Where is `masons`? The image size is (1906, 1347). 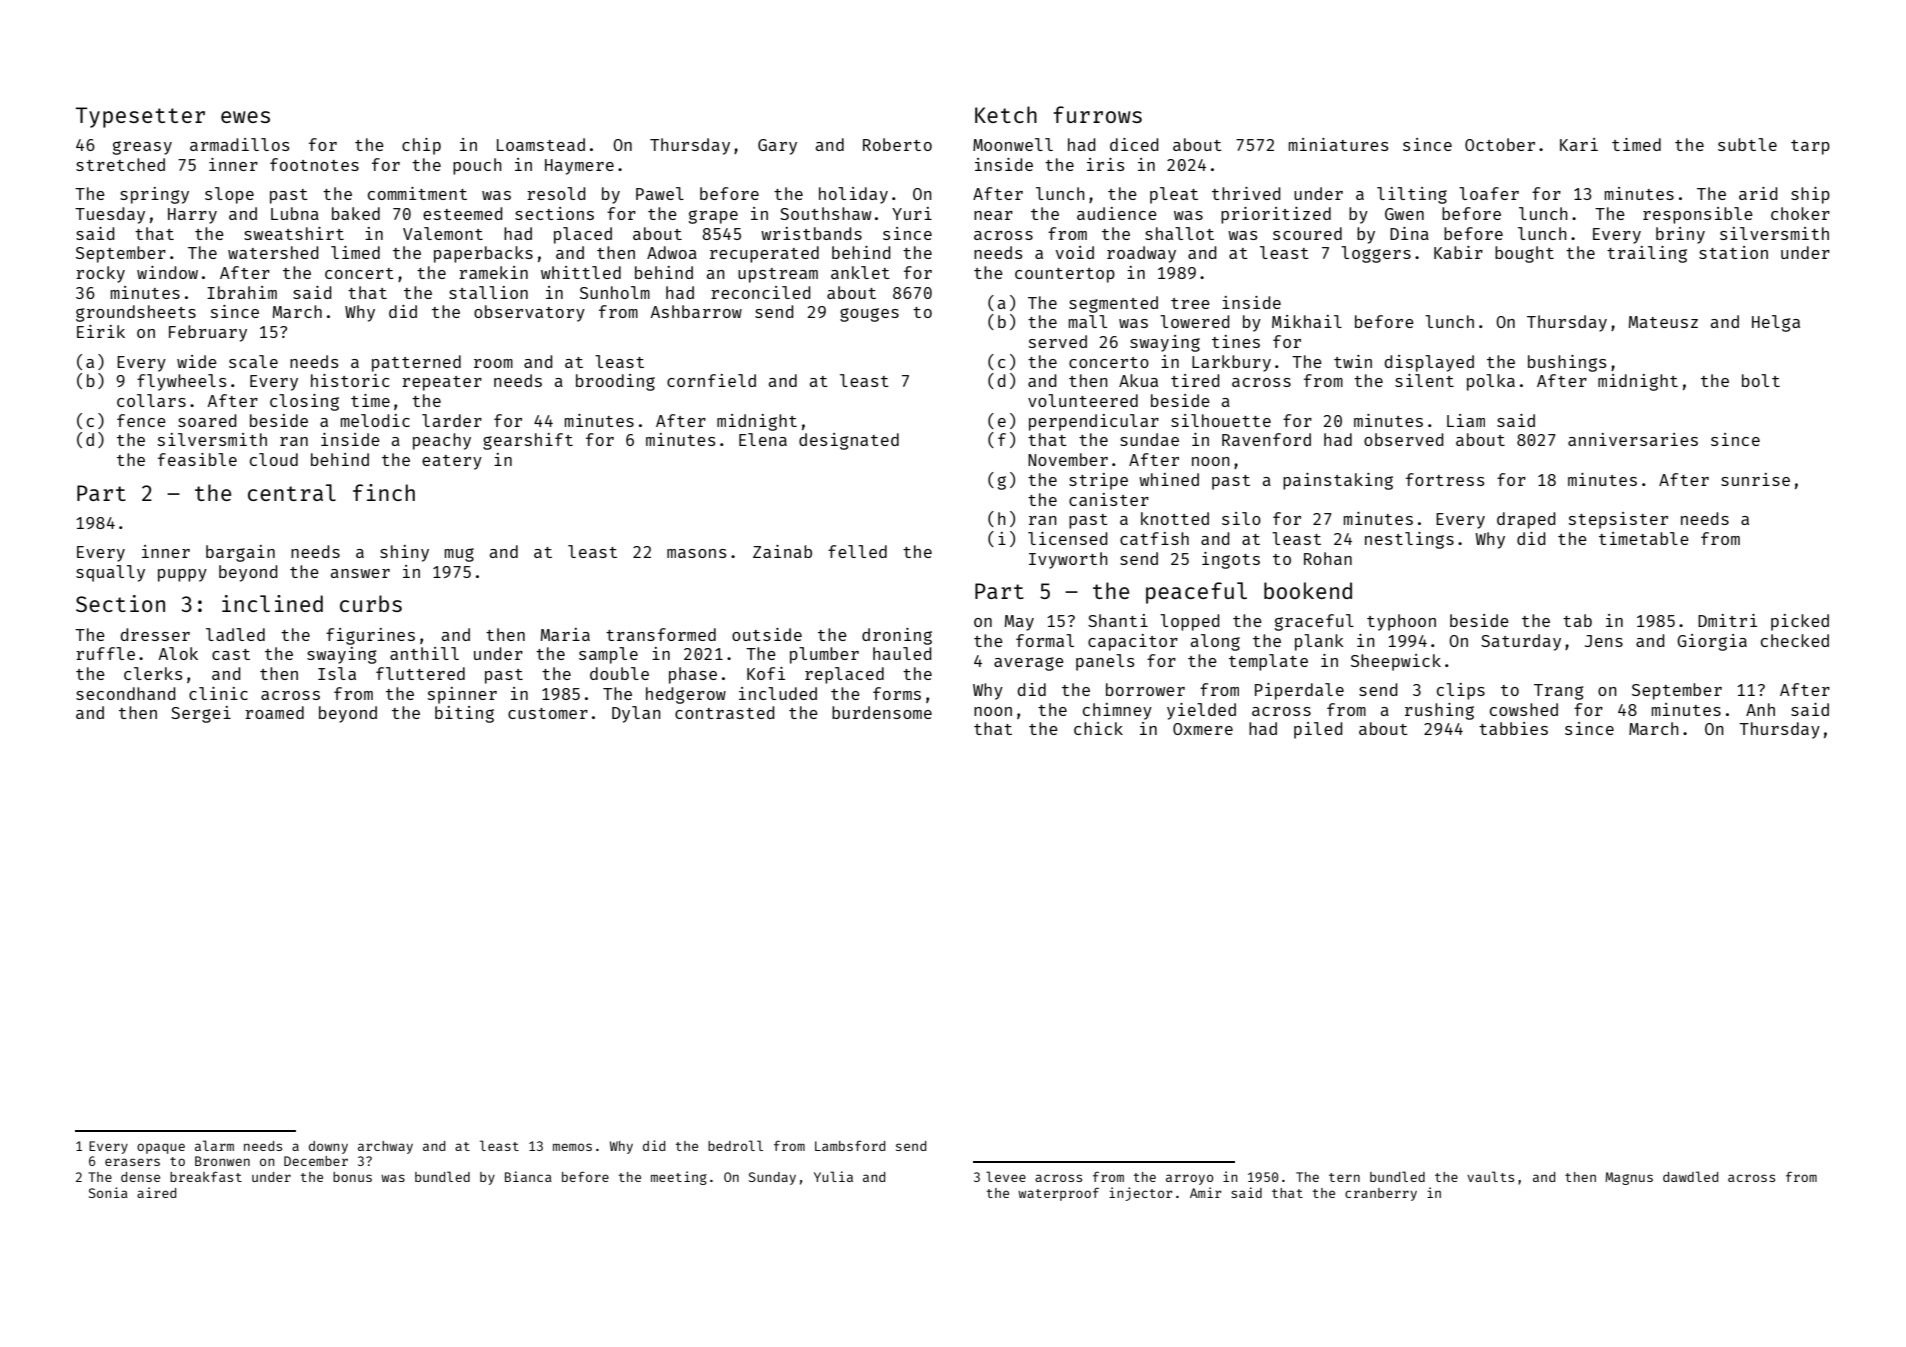 masons is located at coordinates (696, 553).
